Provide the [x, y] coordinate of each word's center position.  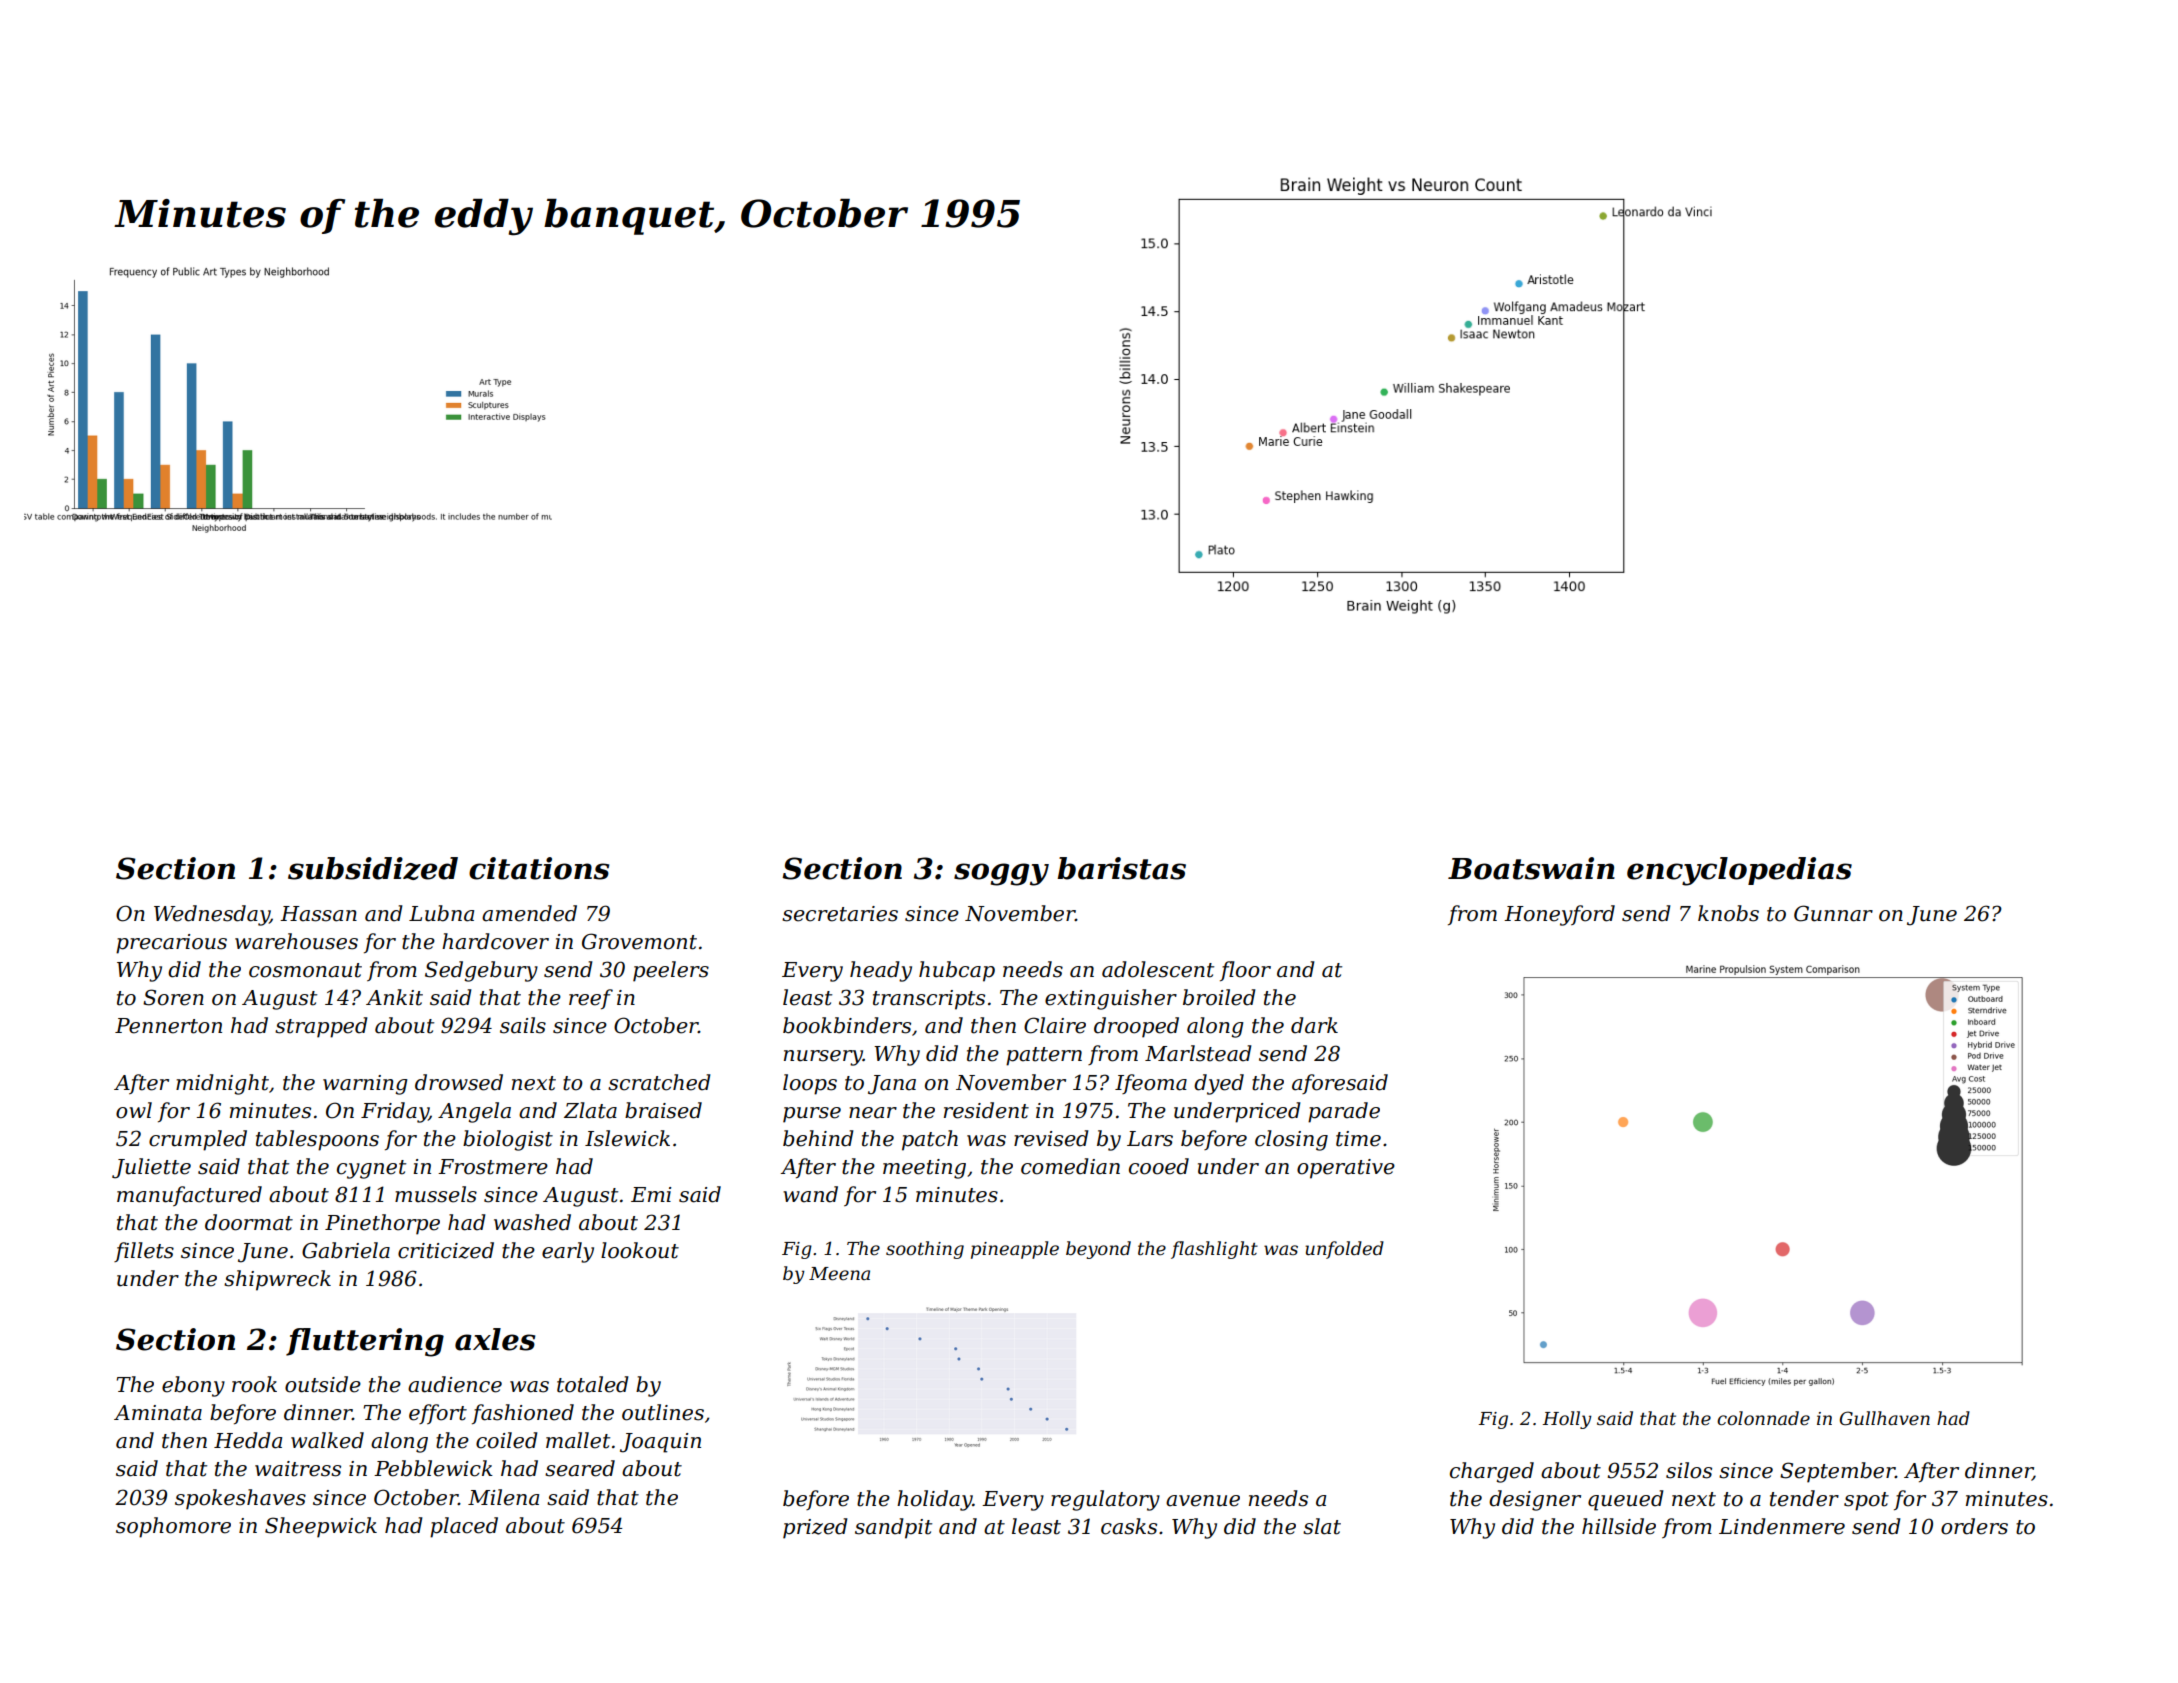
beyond [1098, 1250]
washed [532, 1222]
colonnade [1763, 1418]
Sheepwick [321, 1527]
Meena [839, 1274]
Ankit [394, 997]
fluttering [365, 1342]
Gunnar [1833, 913]
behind [818, 1138]
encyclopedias [1739, 871]
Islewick [627, 1138]
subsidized [373, 868]
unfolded [1344, 1250]
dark [1314, 1025]
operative [1346, 1169]
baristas [1121, 868]
